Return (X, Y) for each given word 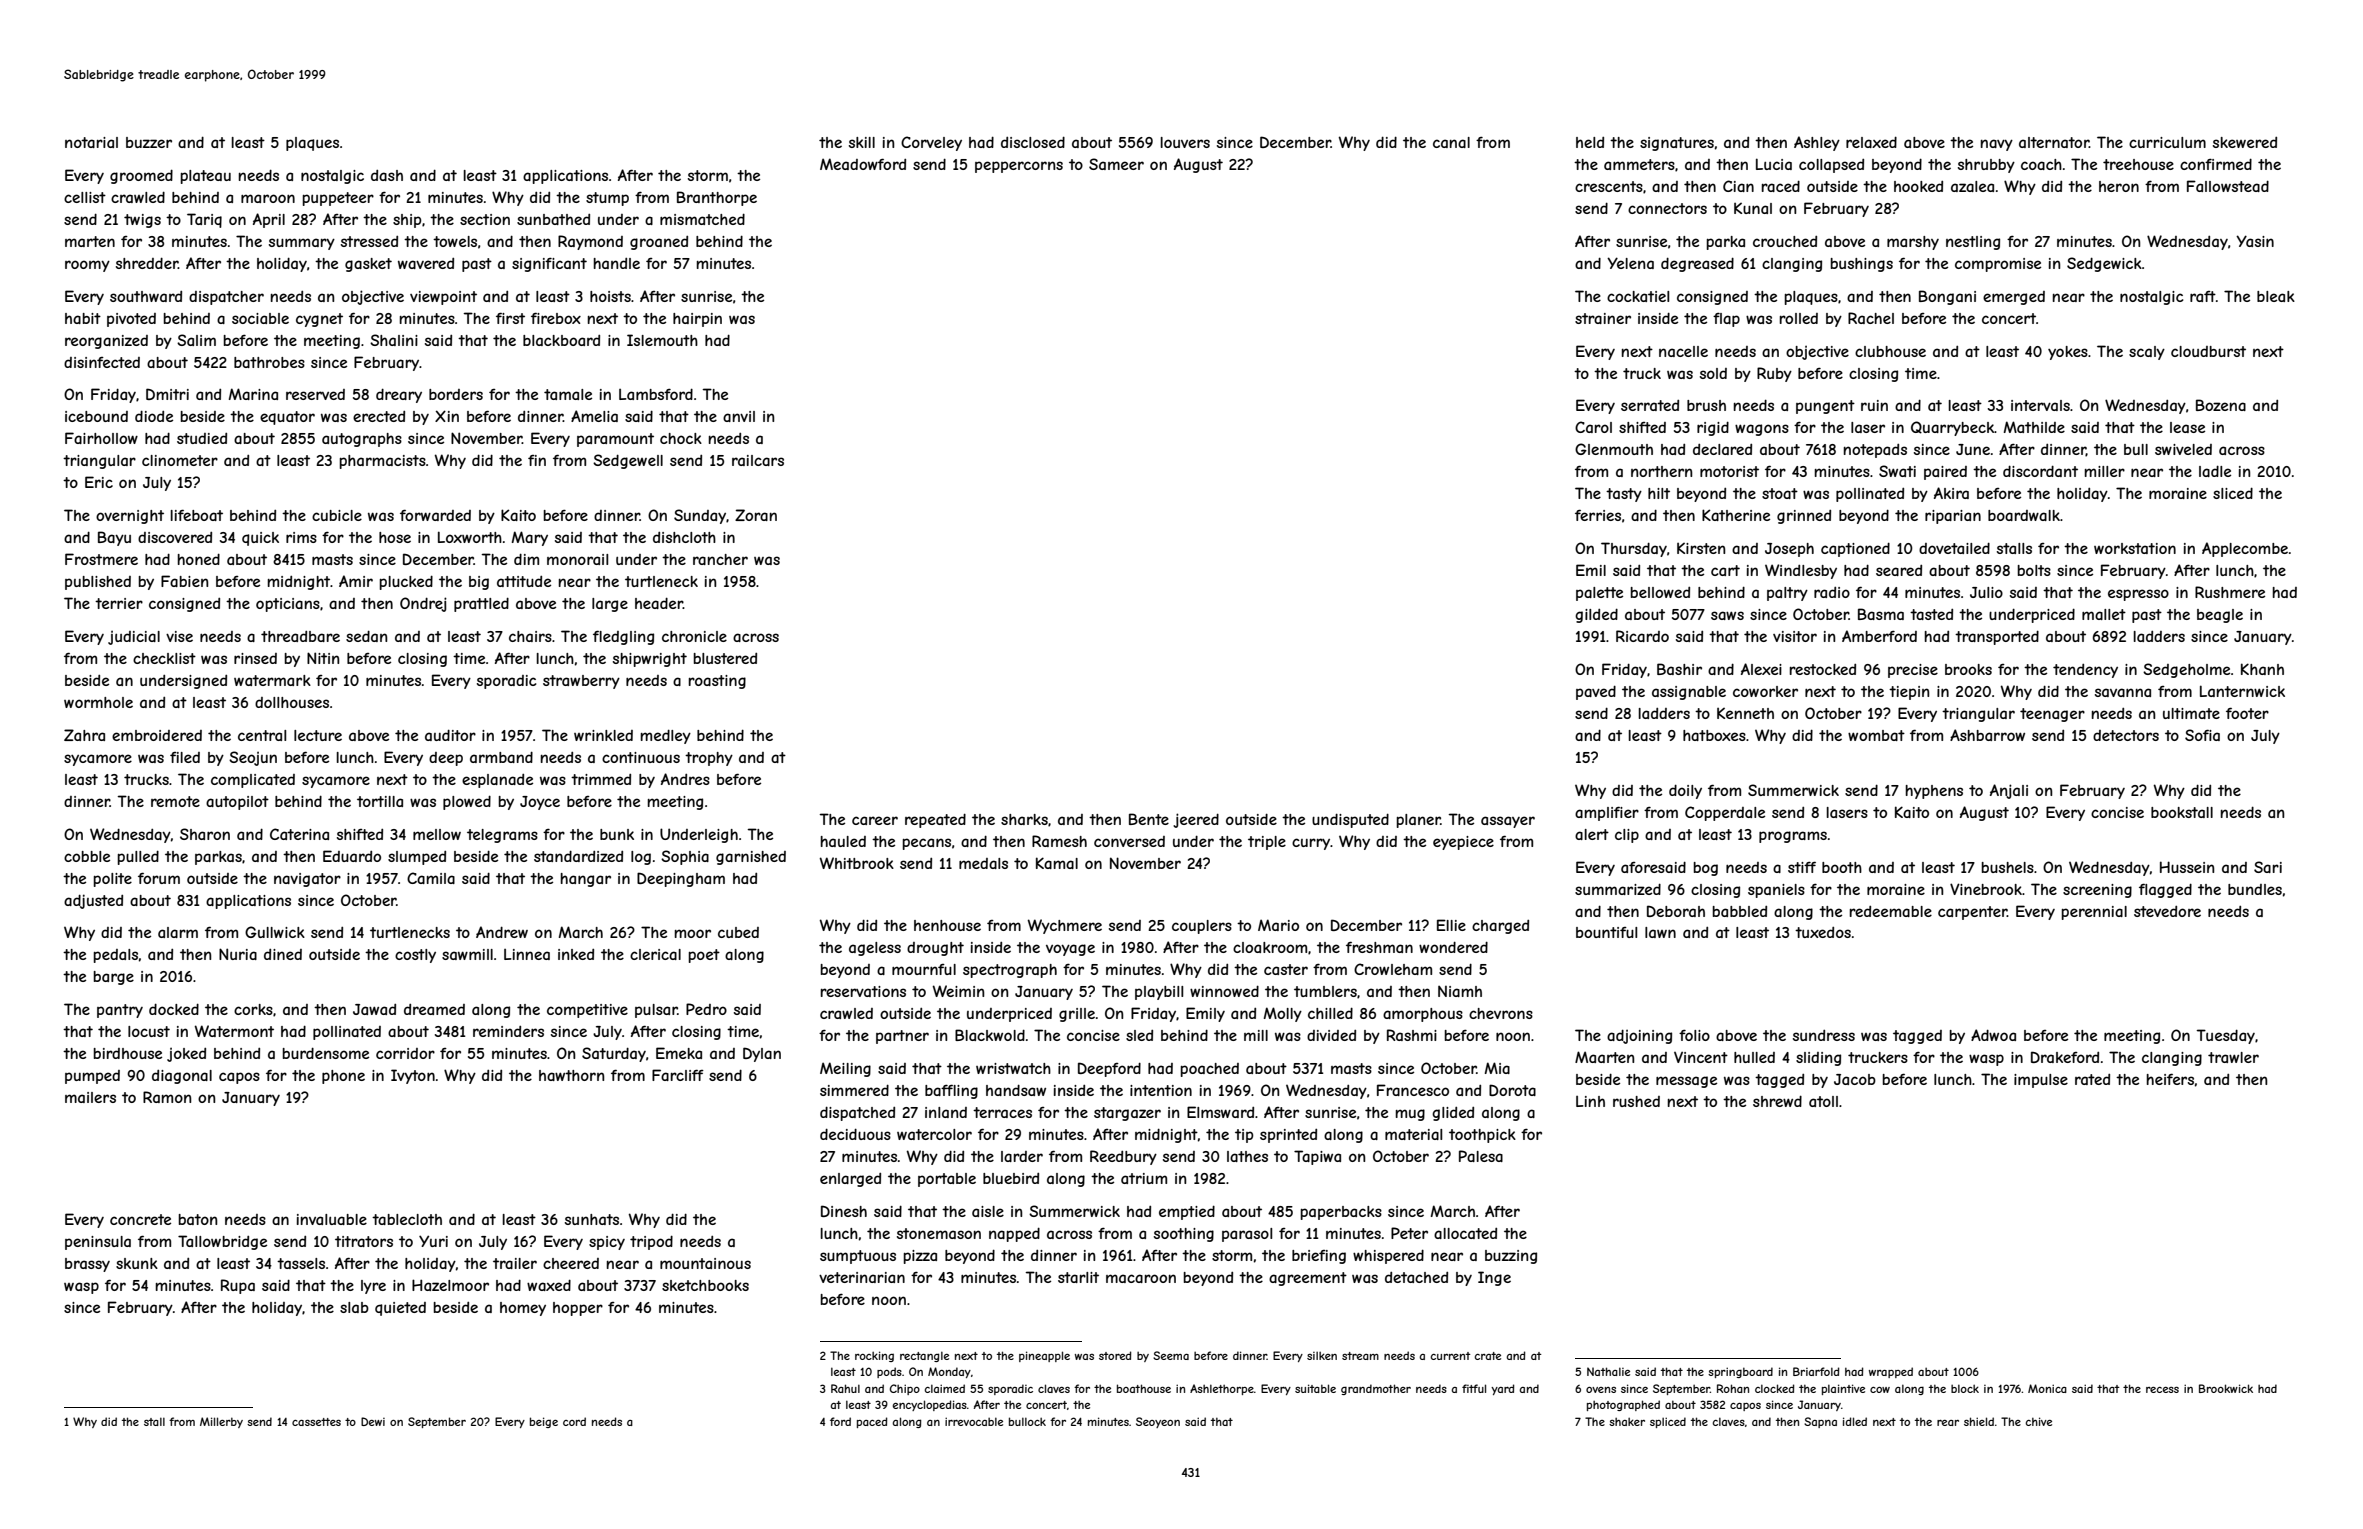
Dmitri (167, 394)
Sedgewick (2104, 264)
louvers (1185, 142)
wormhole (98, 702)
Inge (1494, 1278)
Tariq (204, 220)
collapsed (1831, 166)
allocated (1465, 1233)
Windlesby (1801, 571)
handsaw (1016, 1090)
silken (1322, 1355)
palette (1599, 594)
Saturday (614, 1054)
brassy (87, 1265)
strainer (1603, 318)
